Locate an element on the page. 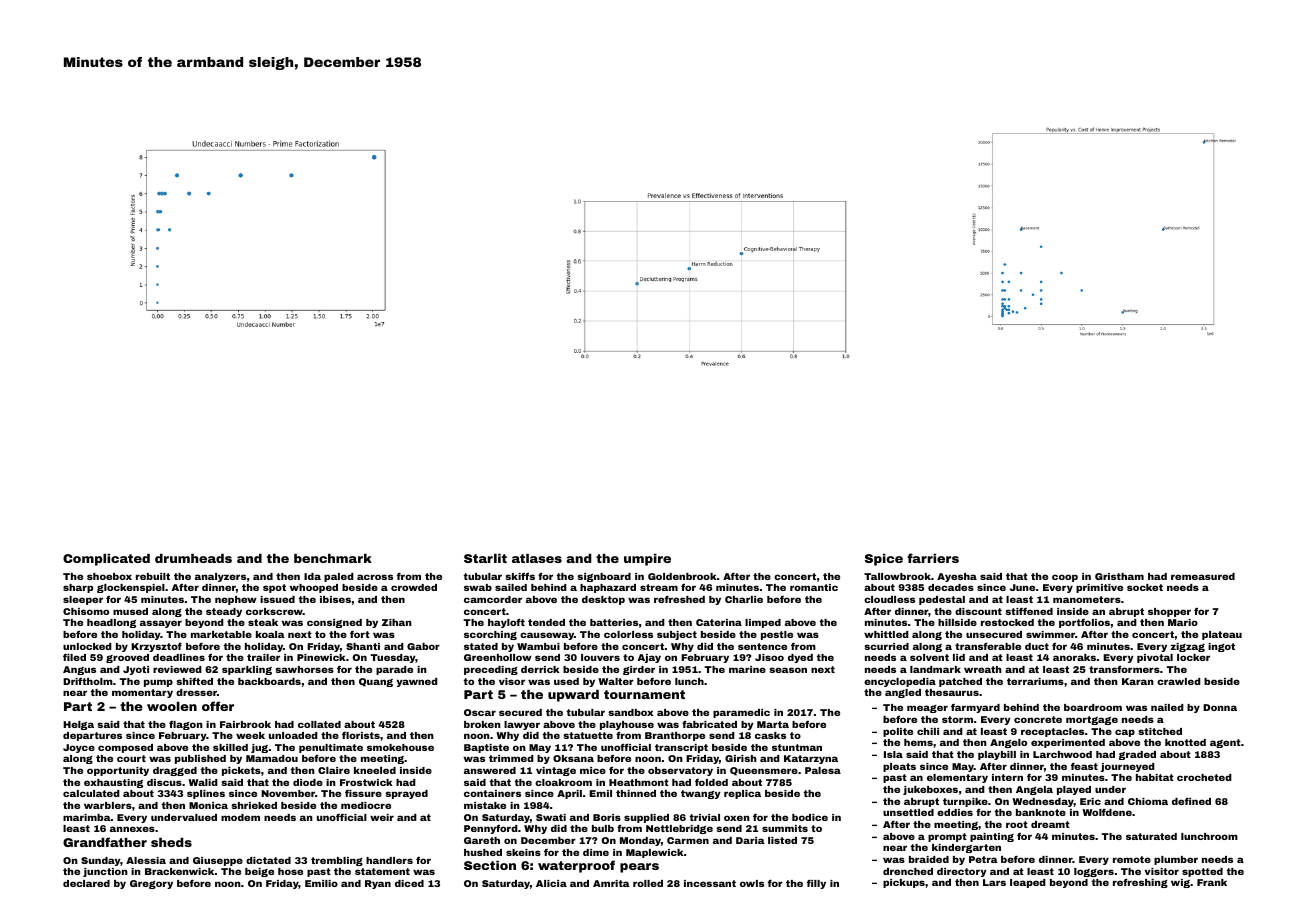  colorless is located at coordinates (628, 634).
